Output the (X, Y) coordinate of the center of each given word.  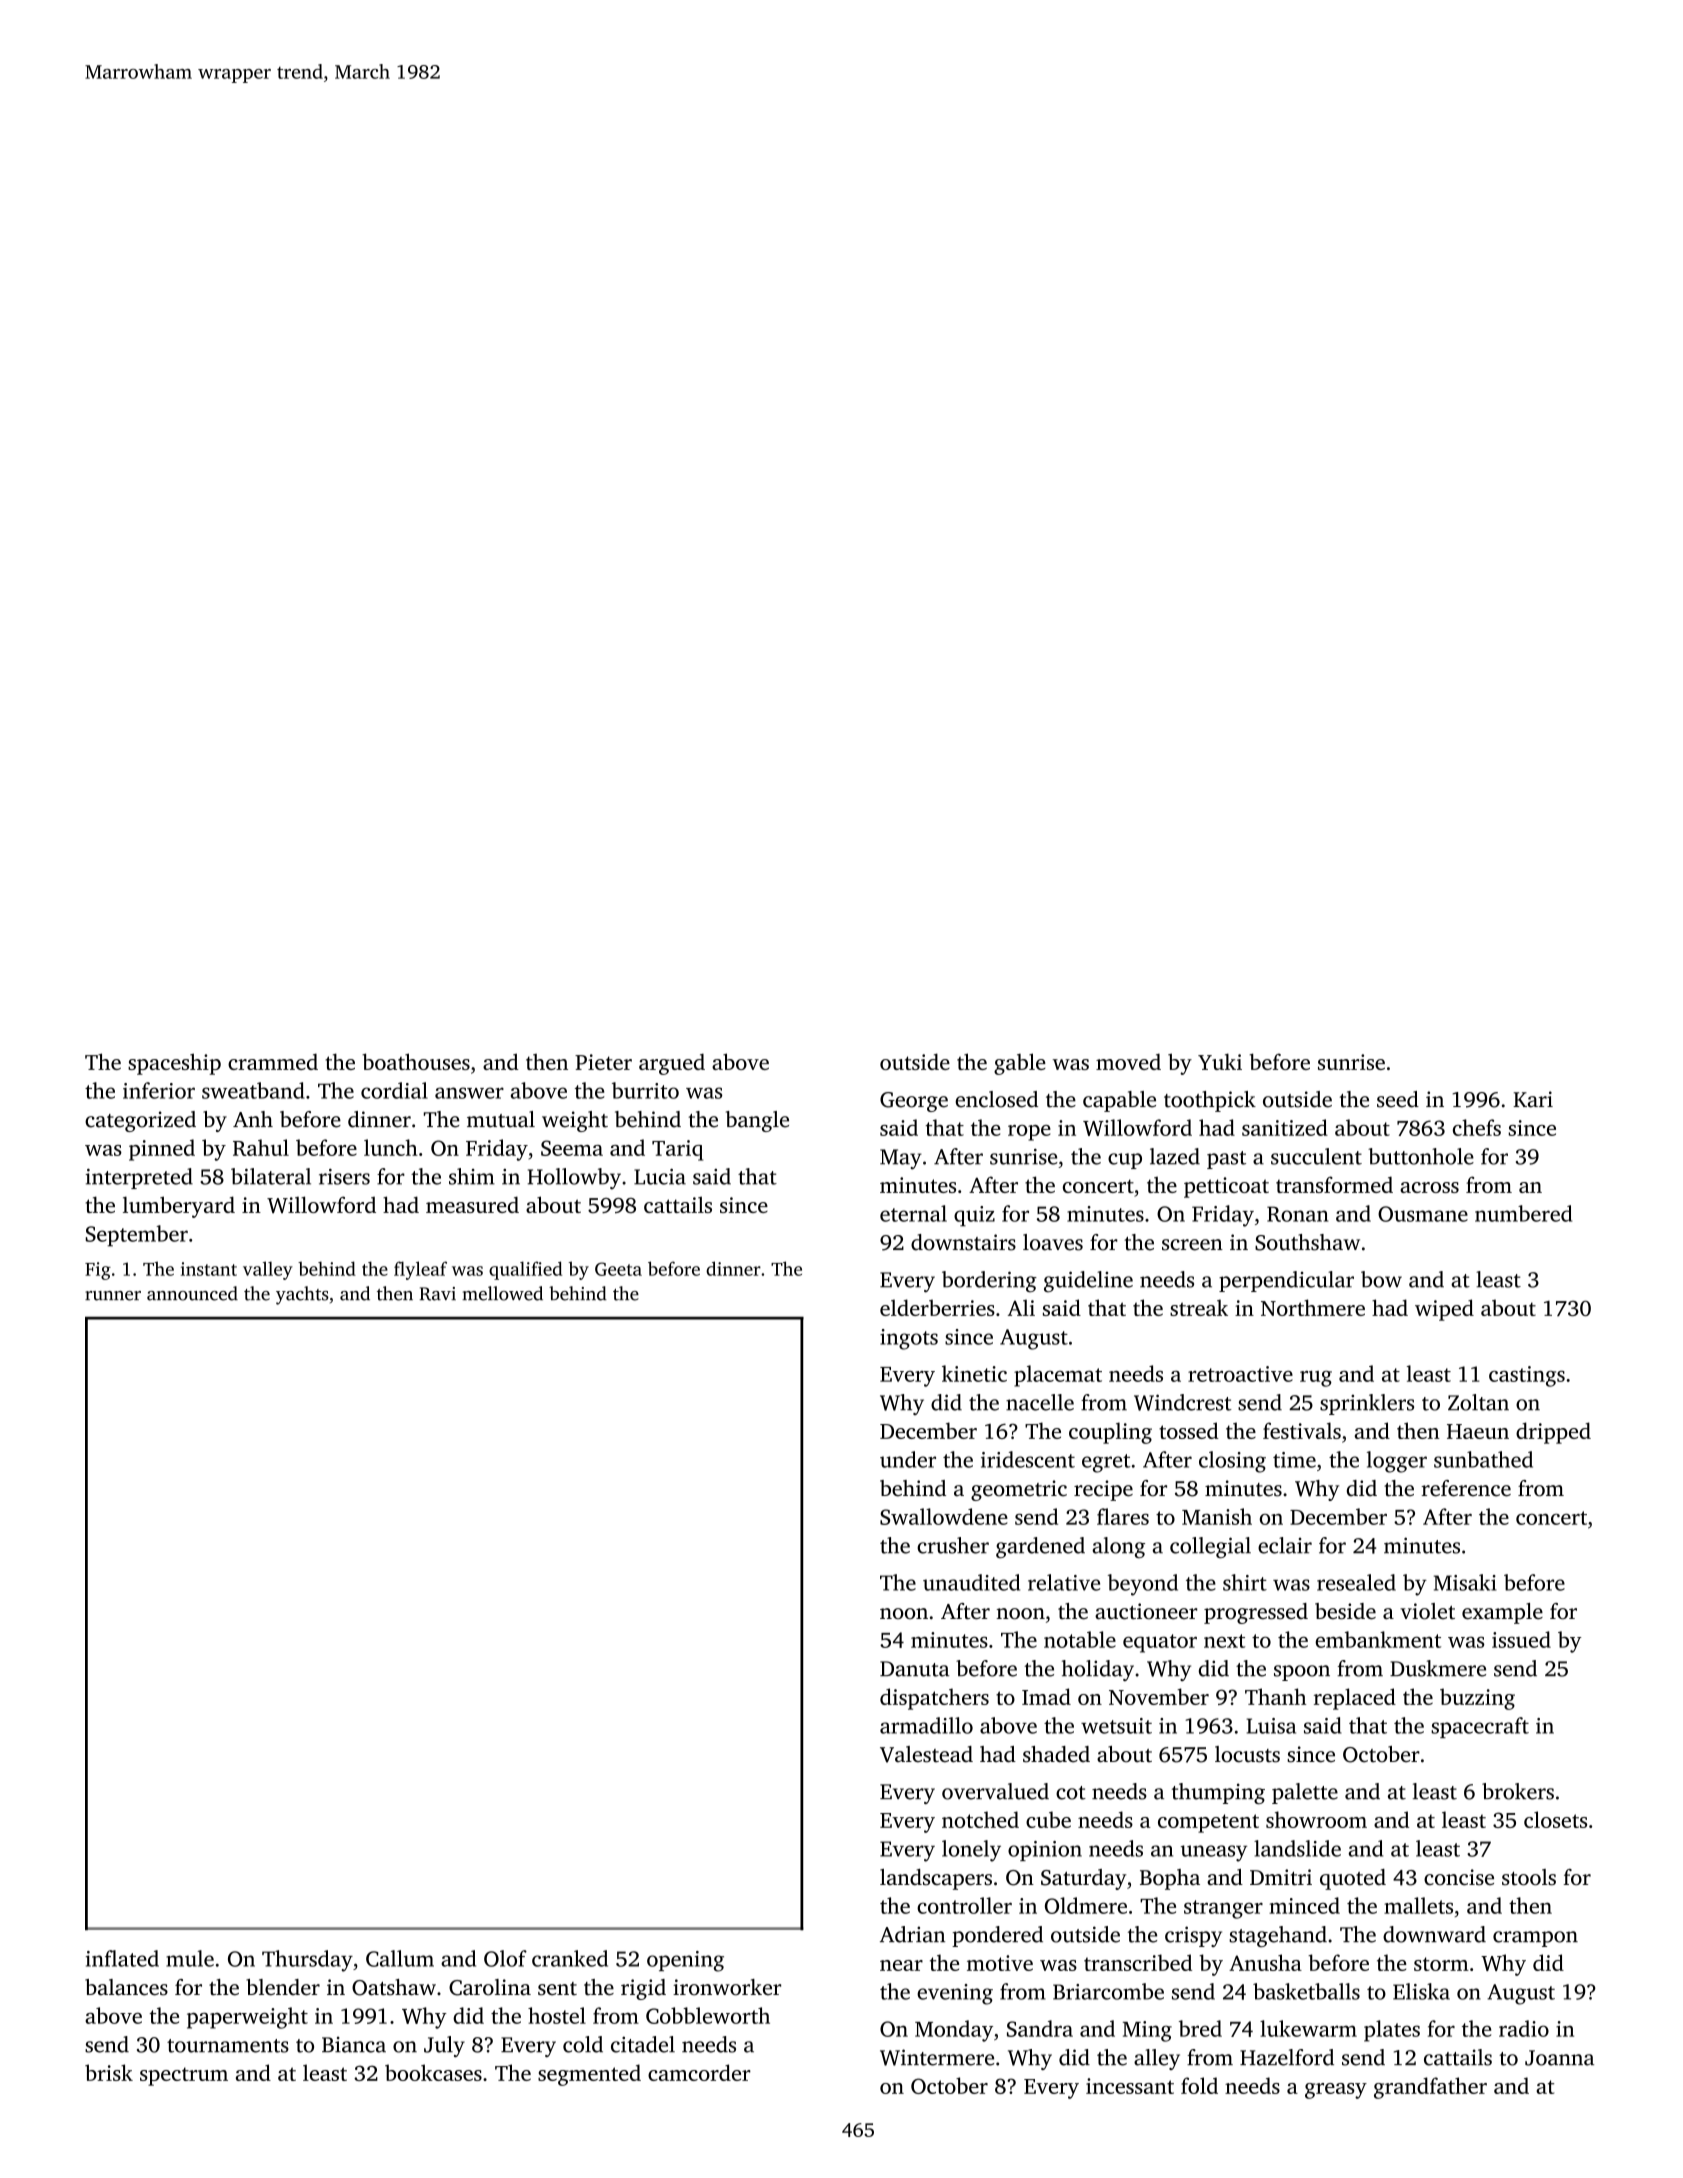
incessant (1130, 2086)
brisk (109, 2072)
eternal (913, 1213)
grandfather (1430, 2088)
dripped (1553, 1433)
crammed (273, 1061)
